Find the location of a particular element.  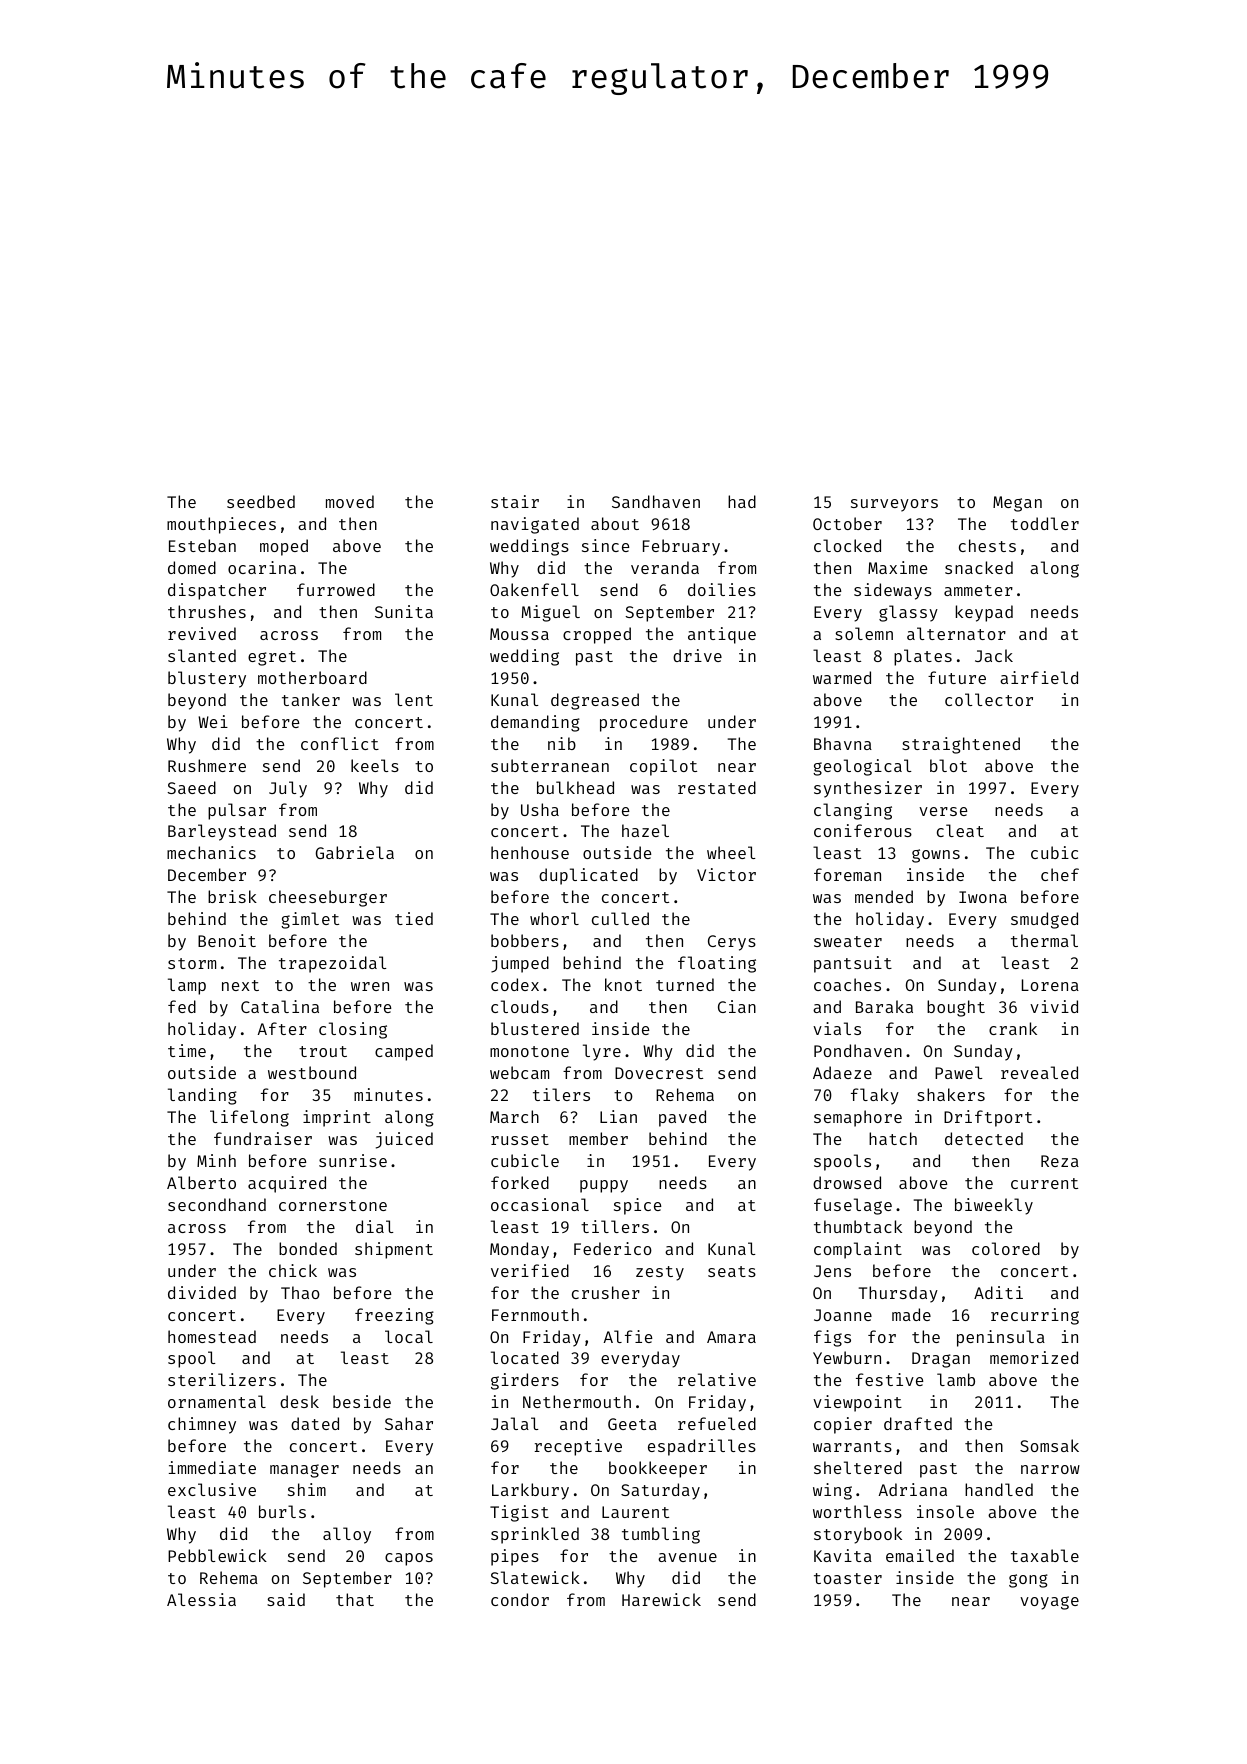

bulkhead is located at coordinates (575, 787).
